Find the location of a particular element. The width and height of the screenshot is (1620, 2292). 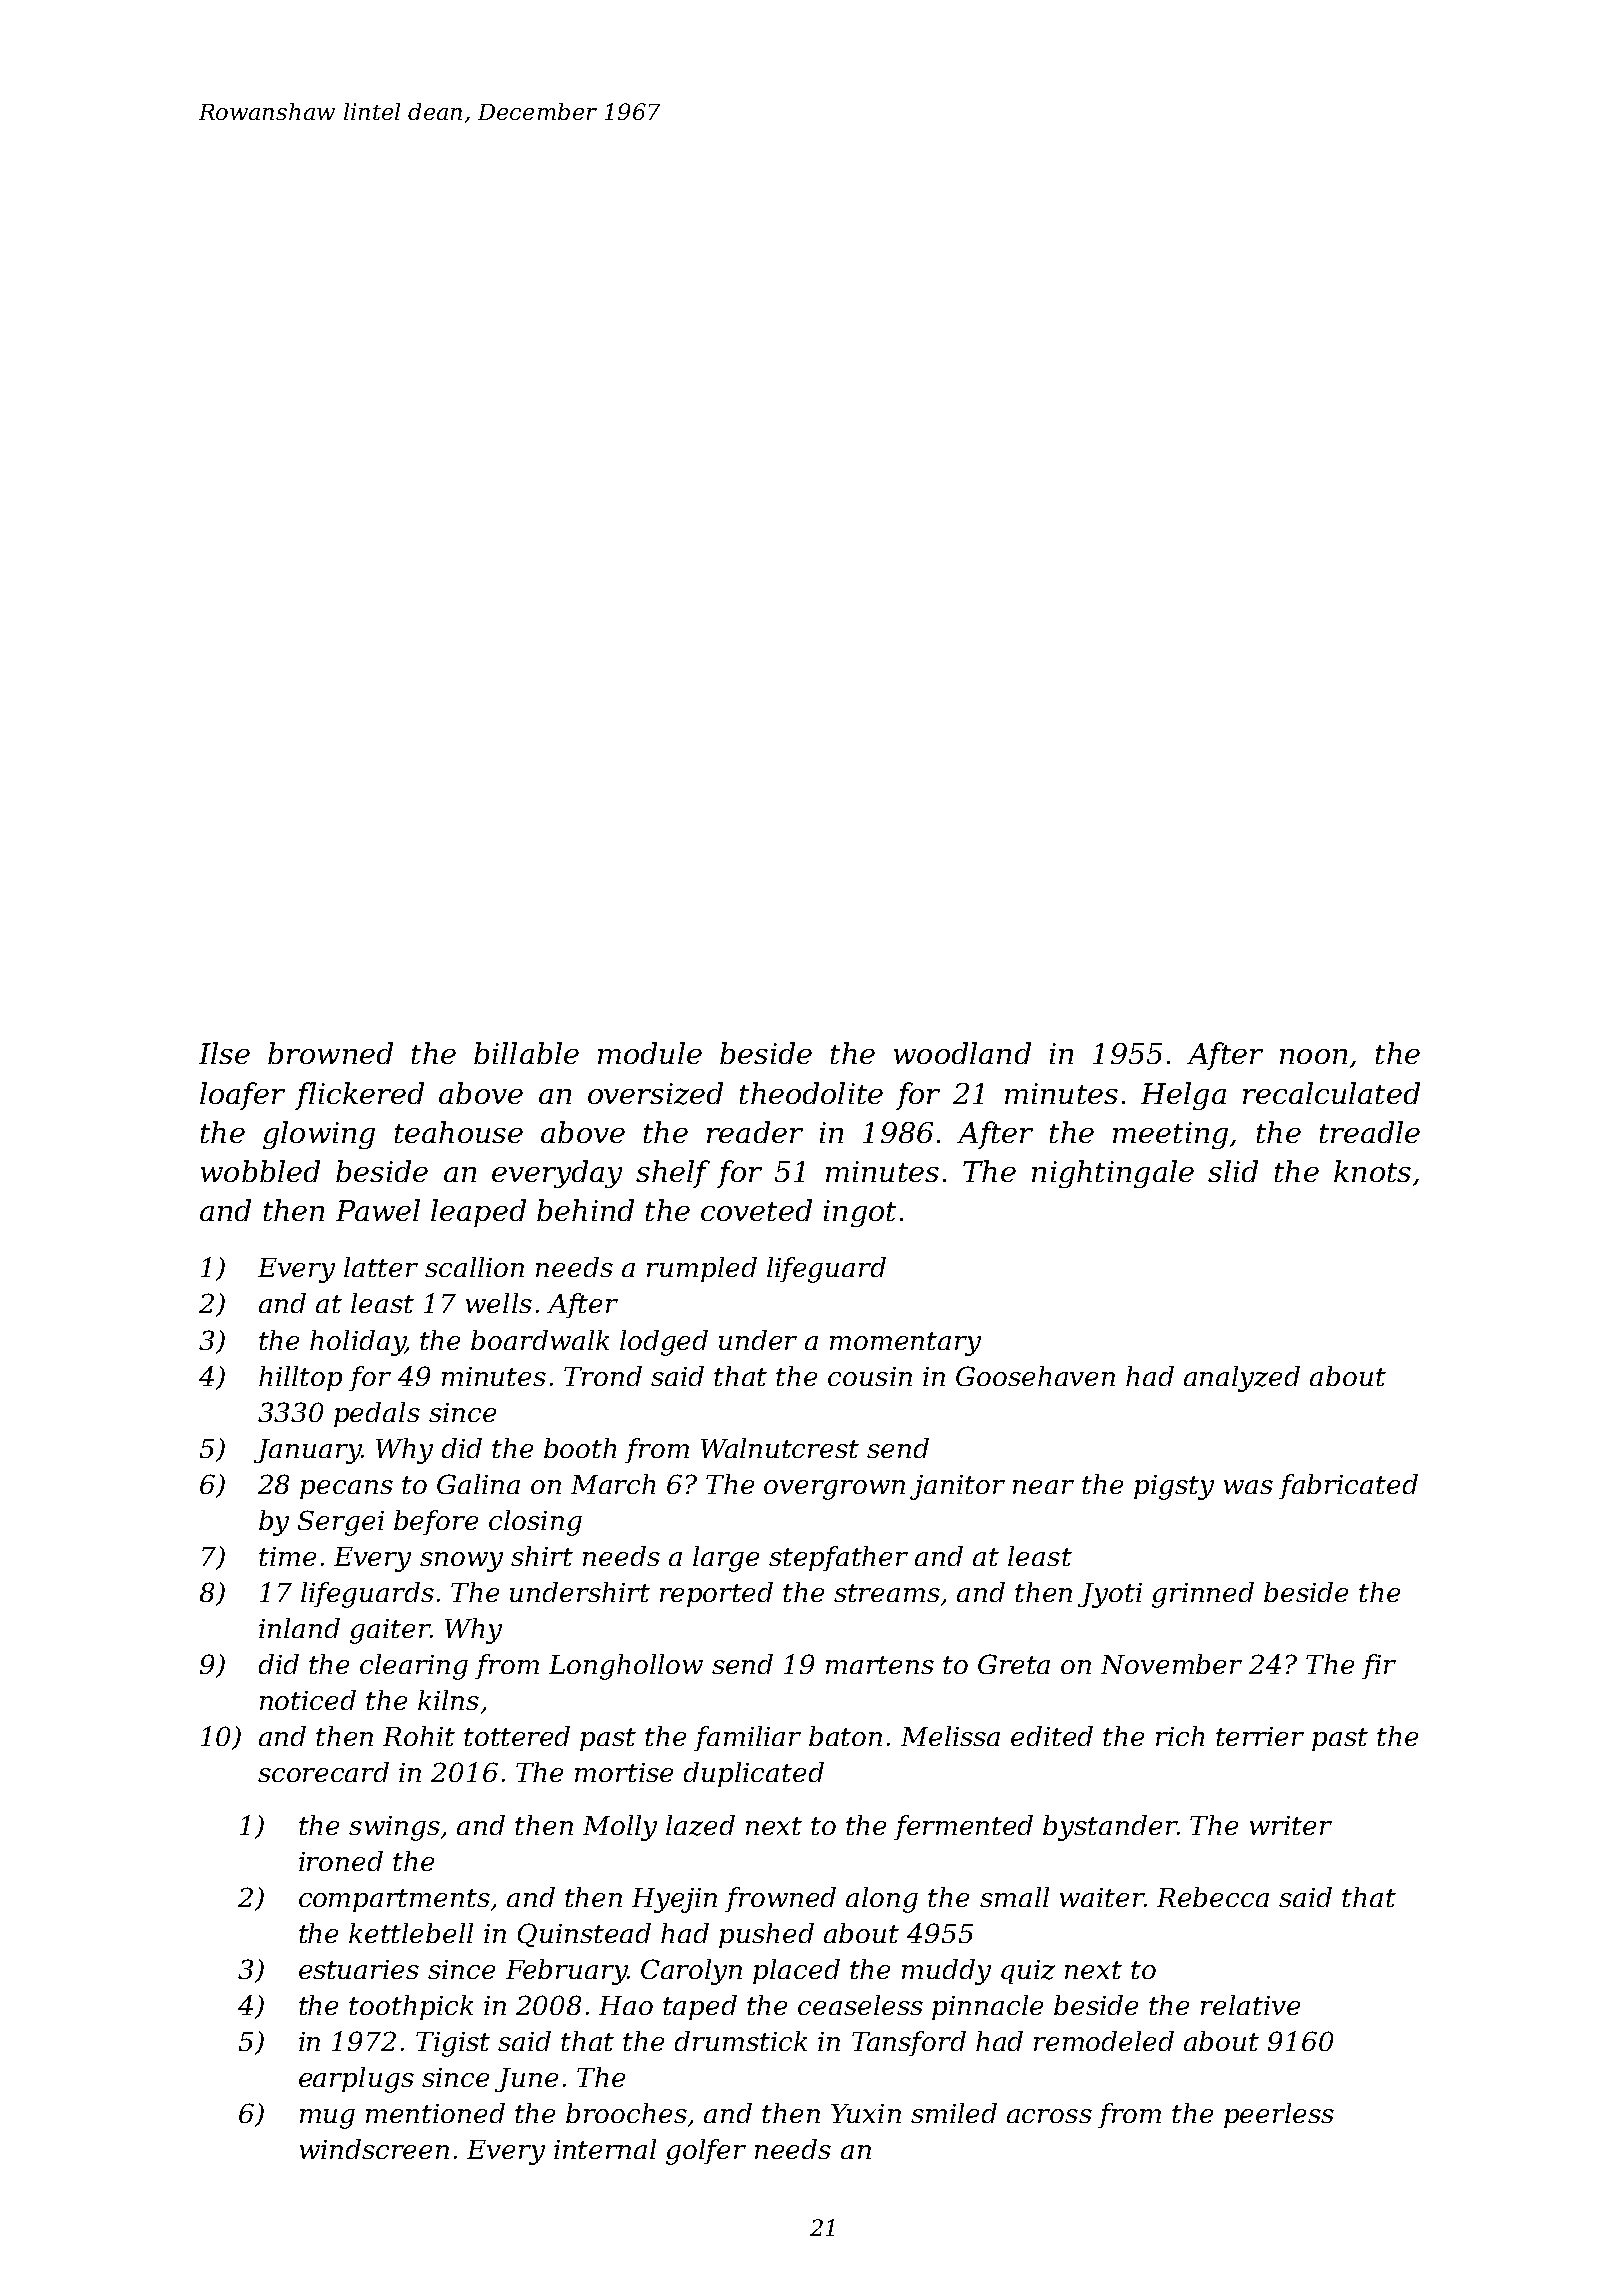

writer is located at coordinates (1291, 1825).
